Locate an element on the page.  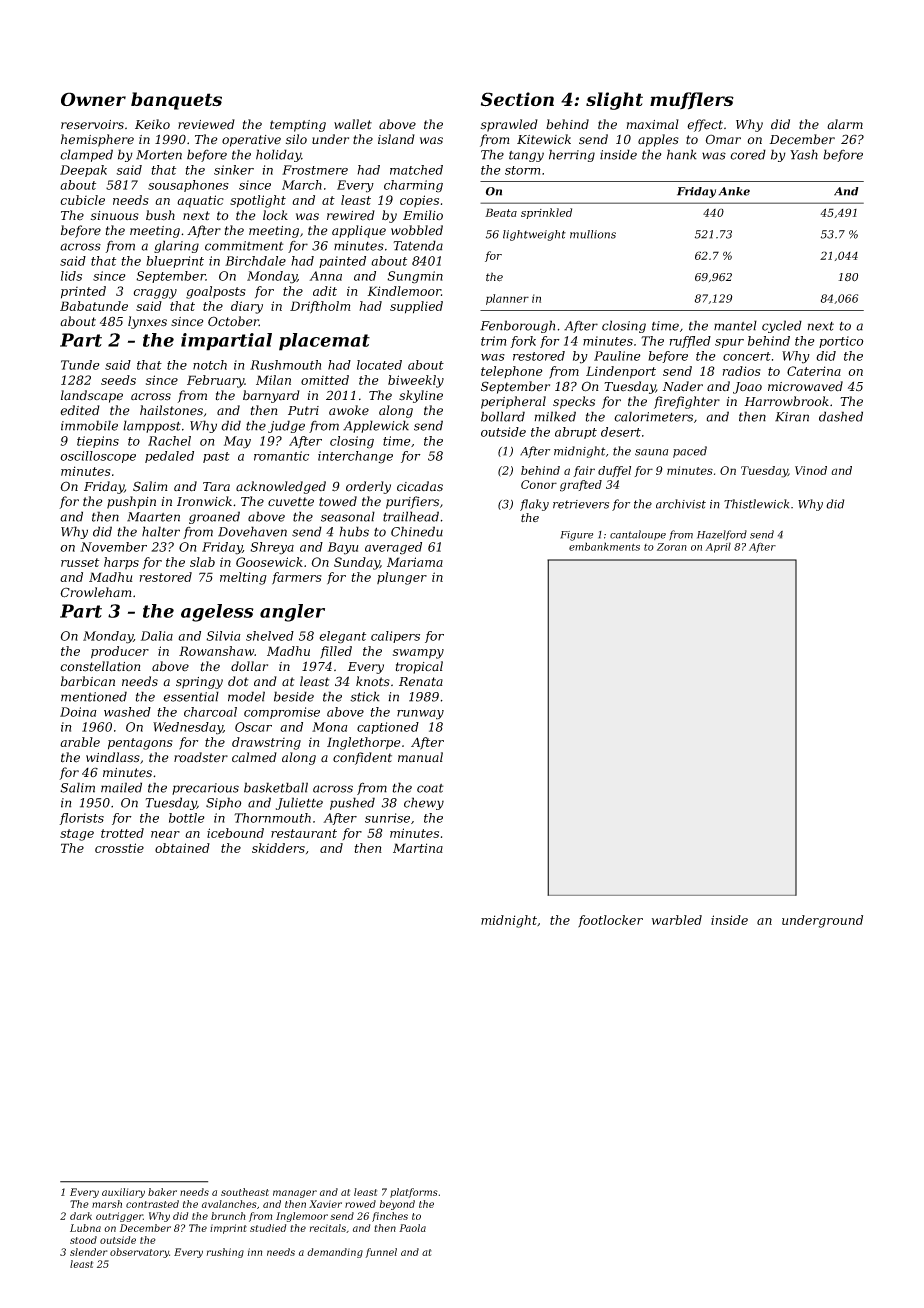
warbled is located at coordinates (677, 920).
